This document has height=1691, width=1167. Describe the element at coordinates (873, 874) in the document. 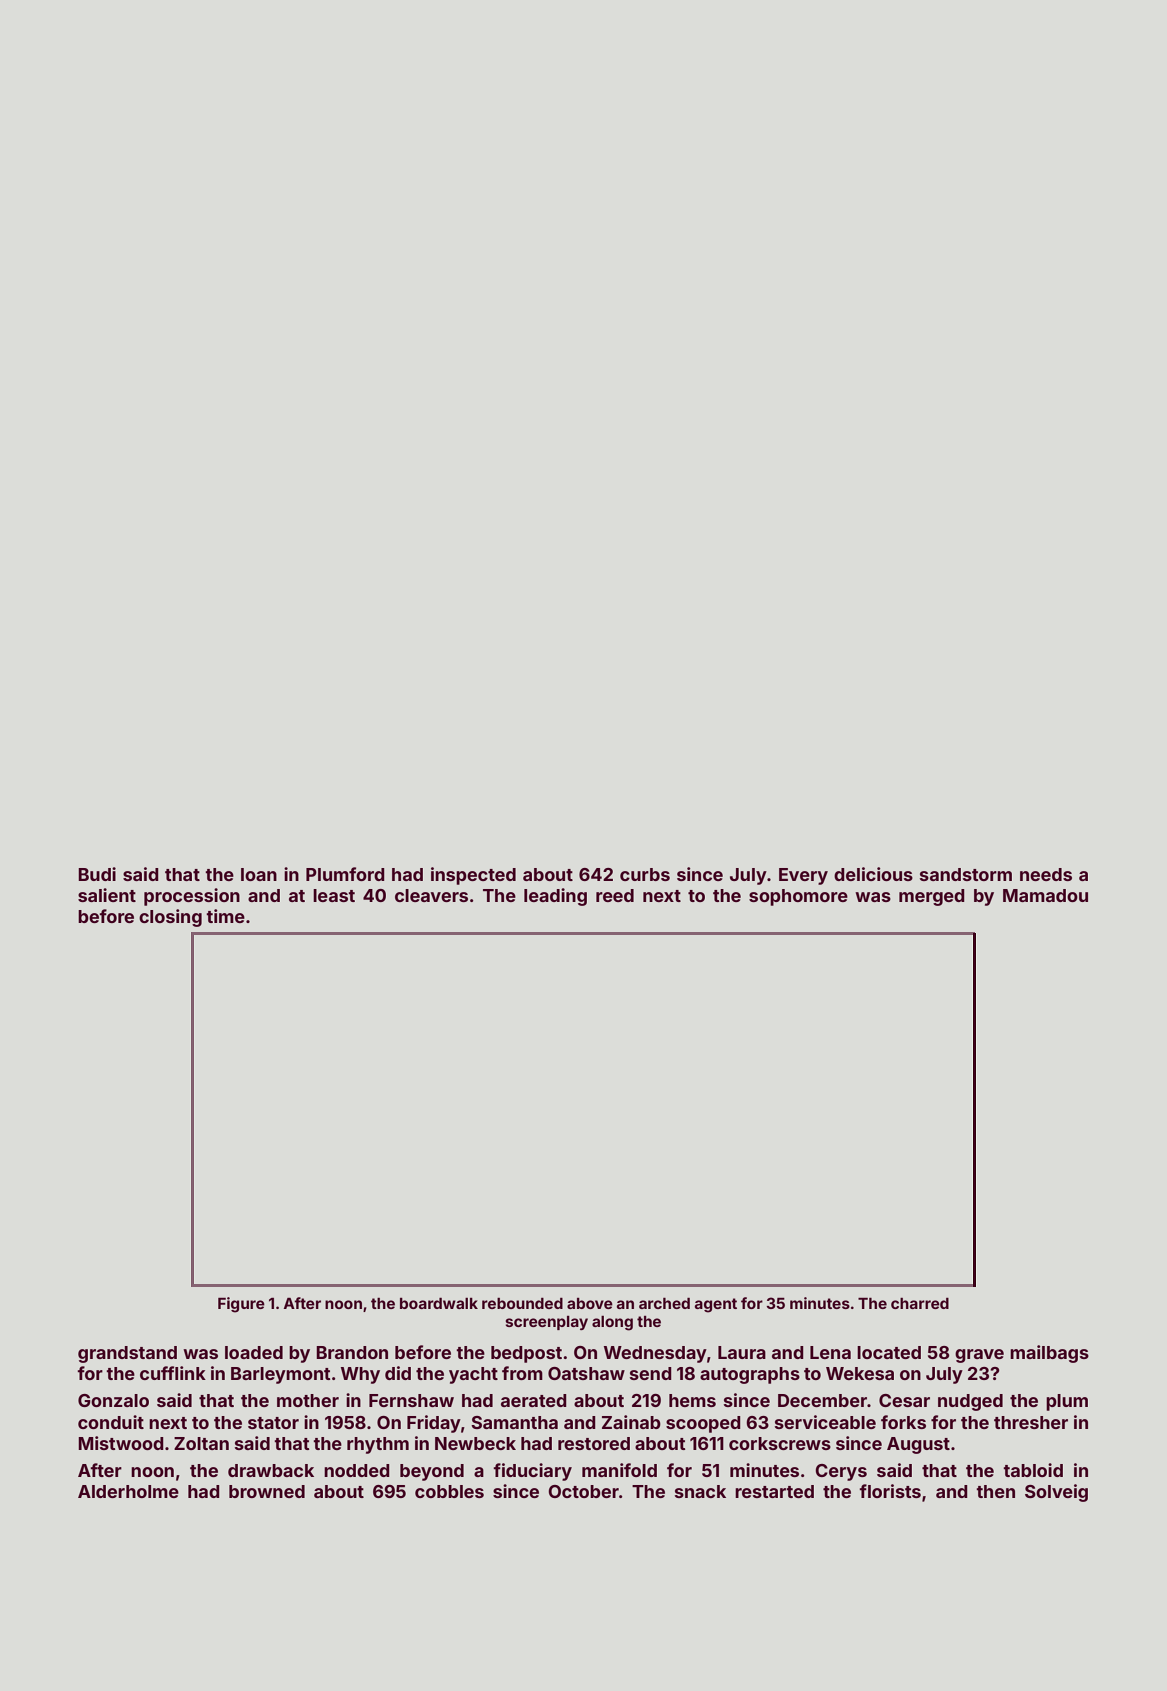

I see `delicious` at that location.
